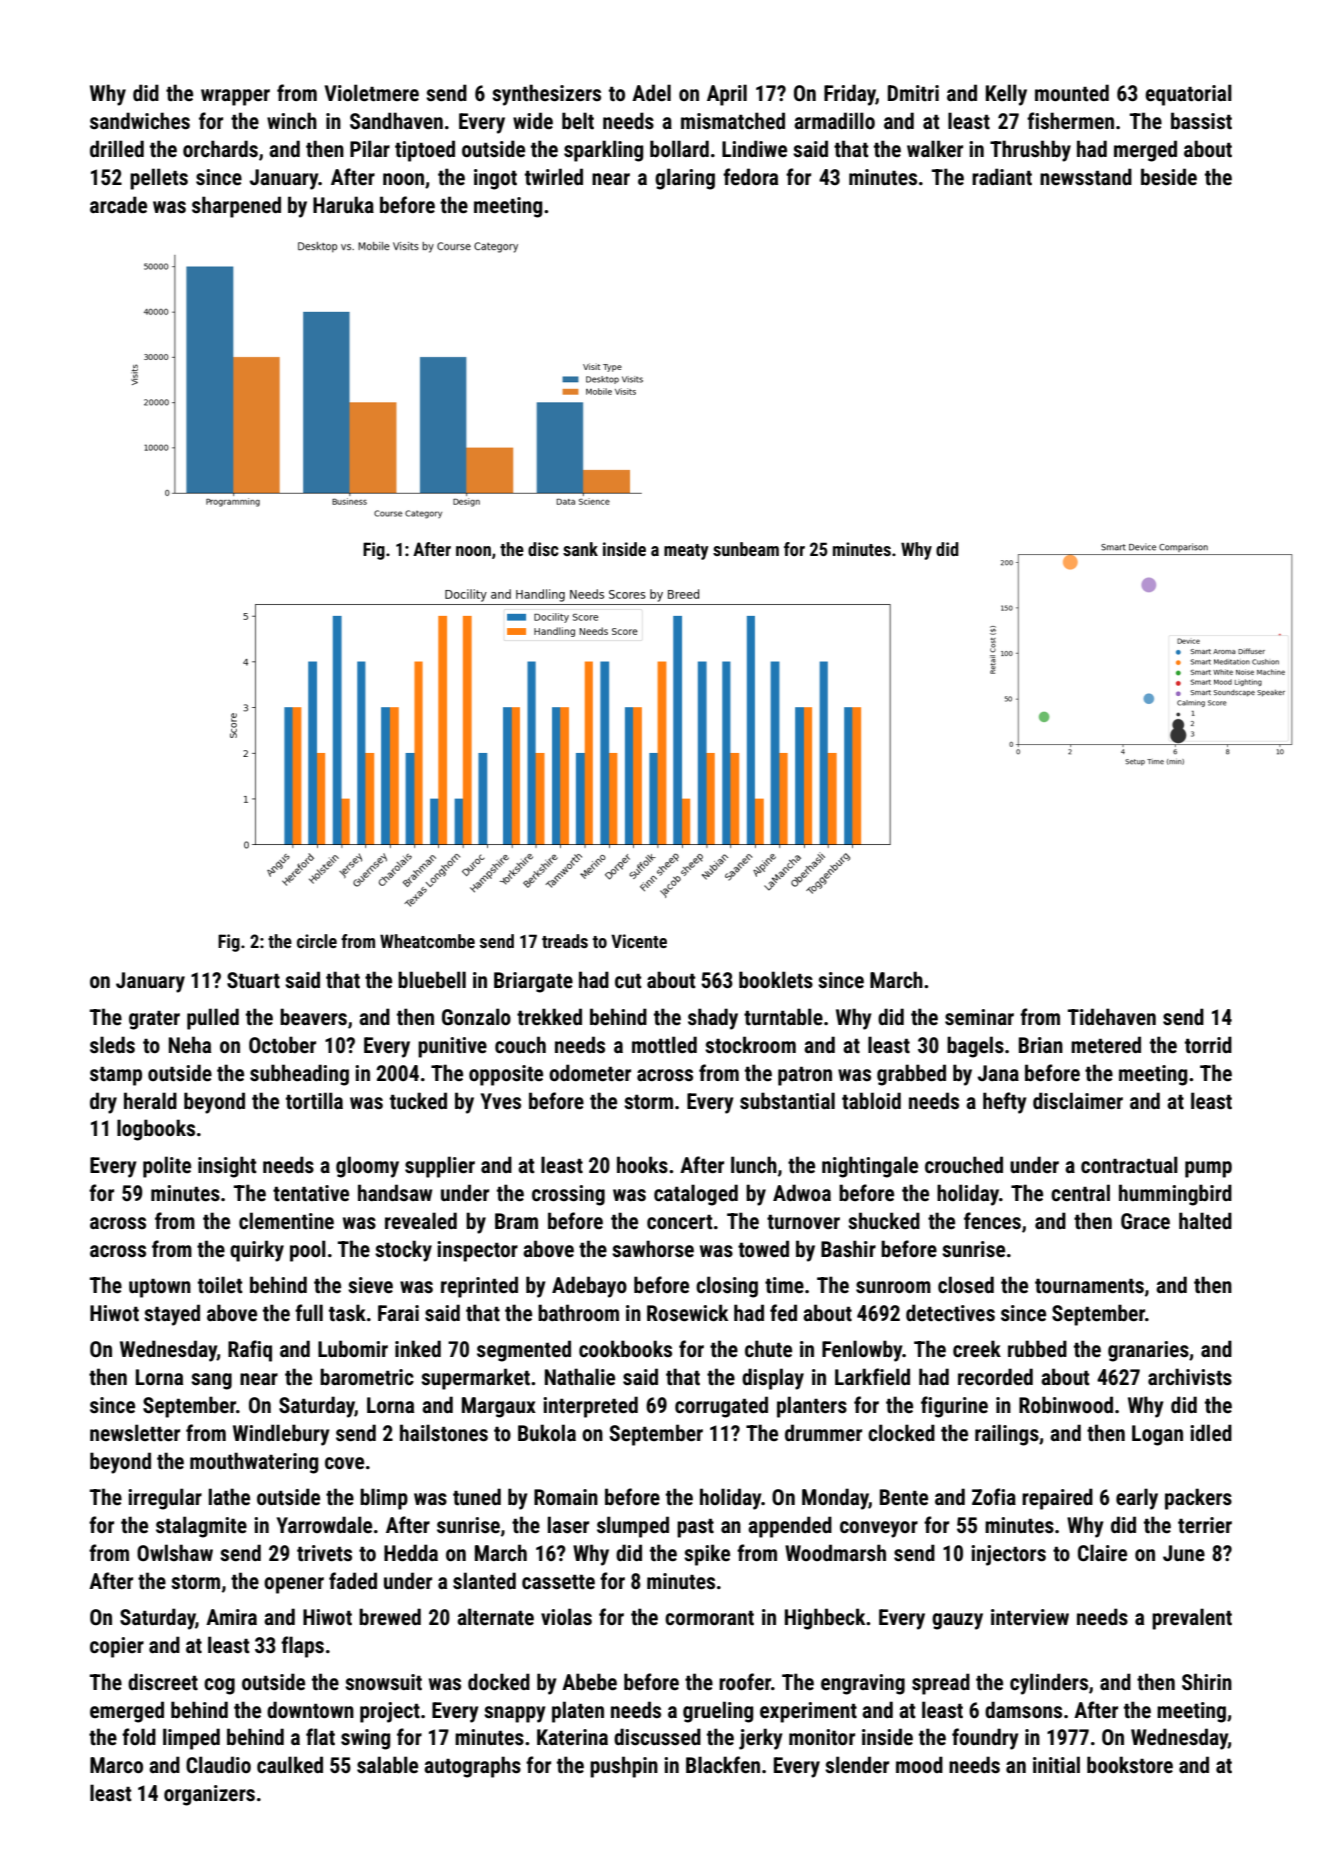 Image resolution: width=1322 pixels, height=1870 pixels. What do you see at coordinates (257, 1251) in the document?
I see `quirky` at bounding box center [257, 1251].
